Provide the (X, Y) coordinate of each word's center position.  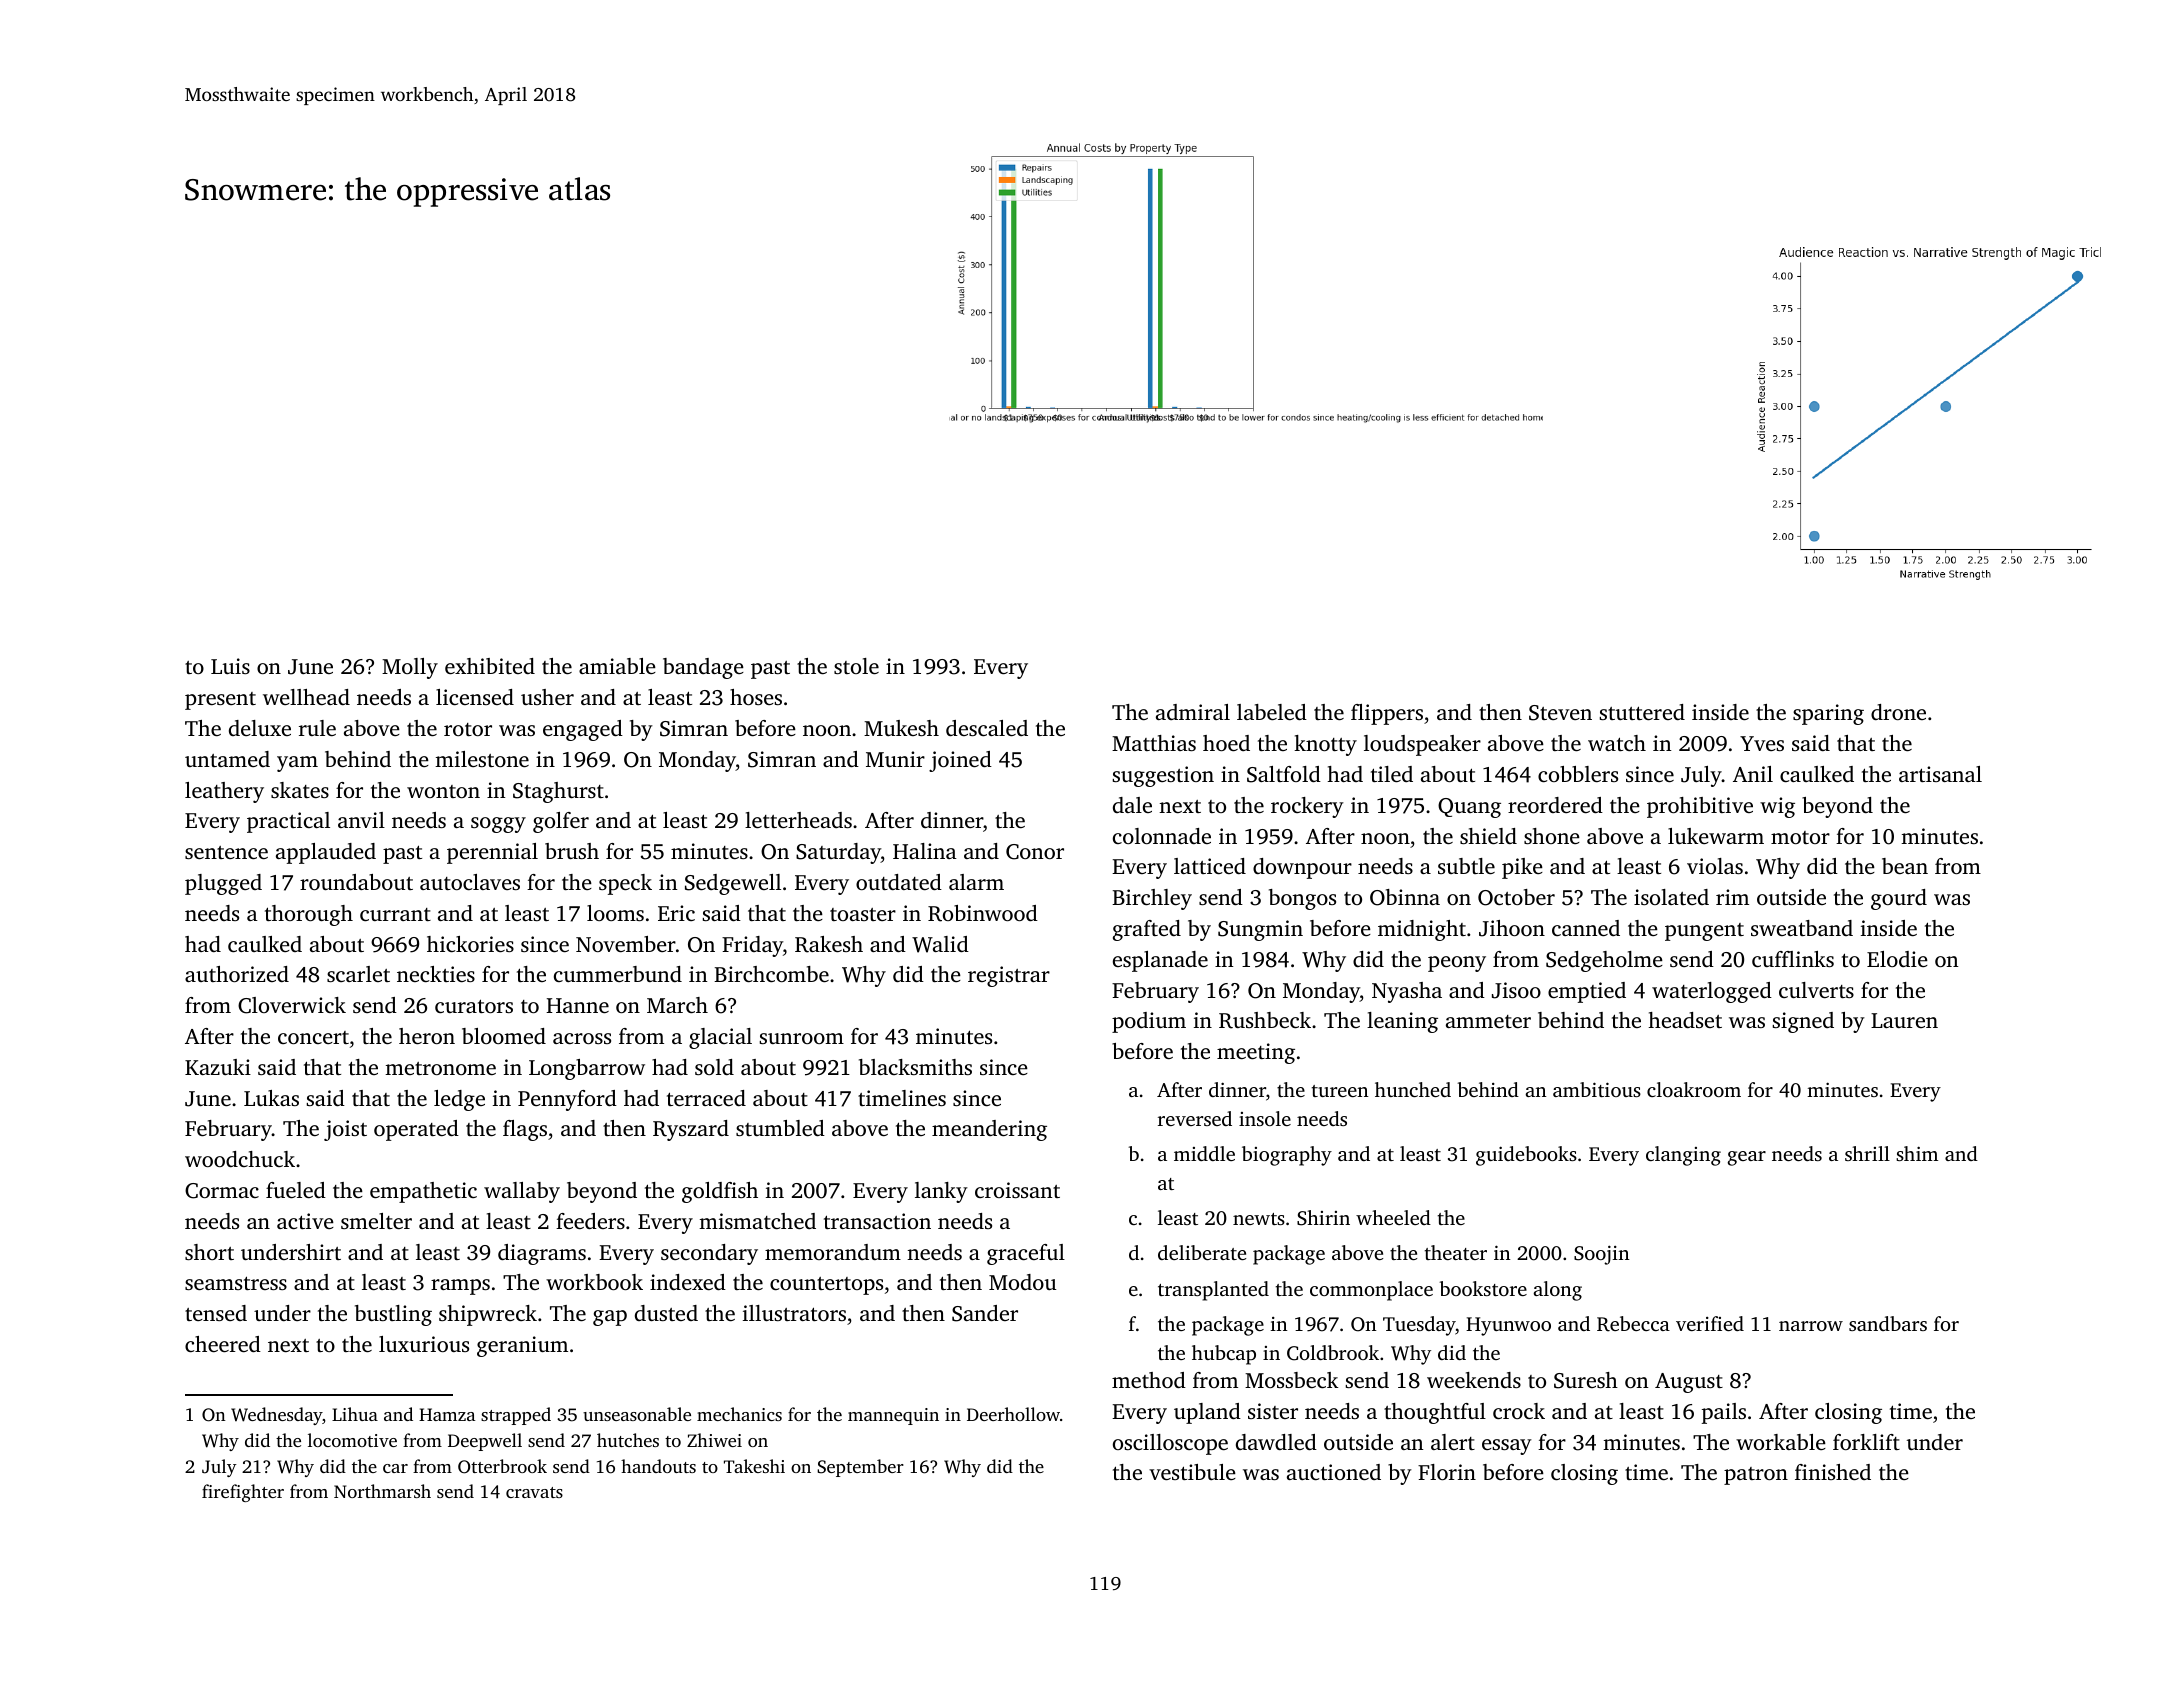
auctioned (1334, 1472)
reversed (1195, 1118)
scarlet (358, 974)
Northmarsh (382, 1491)
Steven (1560, 713)
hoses (756, 697)
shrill (1867, 1153)
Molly (410, 668)
